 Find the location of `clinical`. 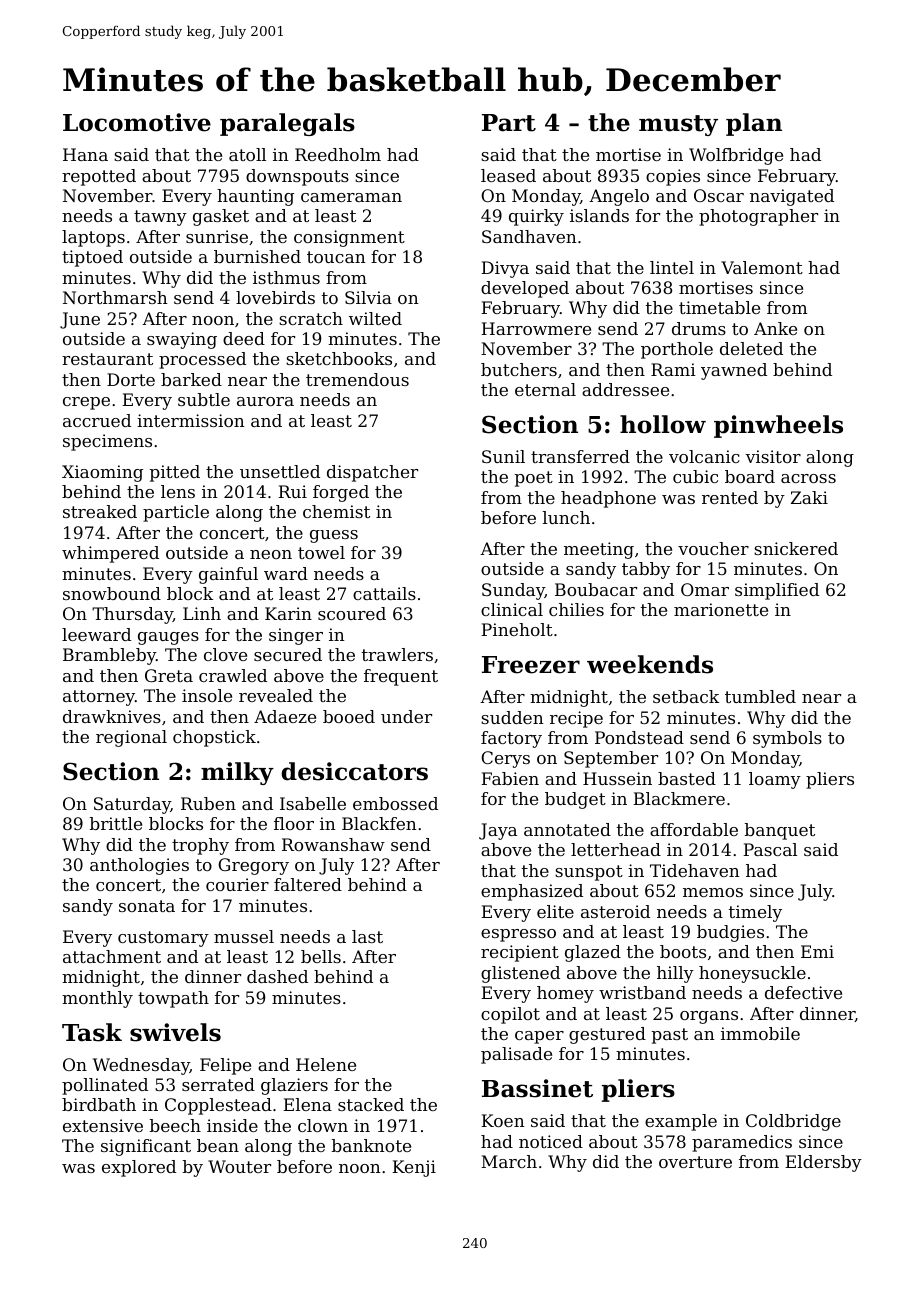

clinical is located at coordinates (512, 609).
